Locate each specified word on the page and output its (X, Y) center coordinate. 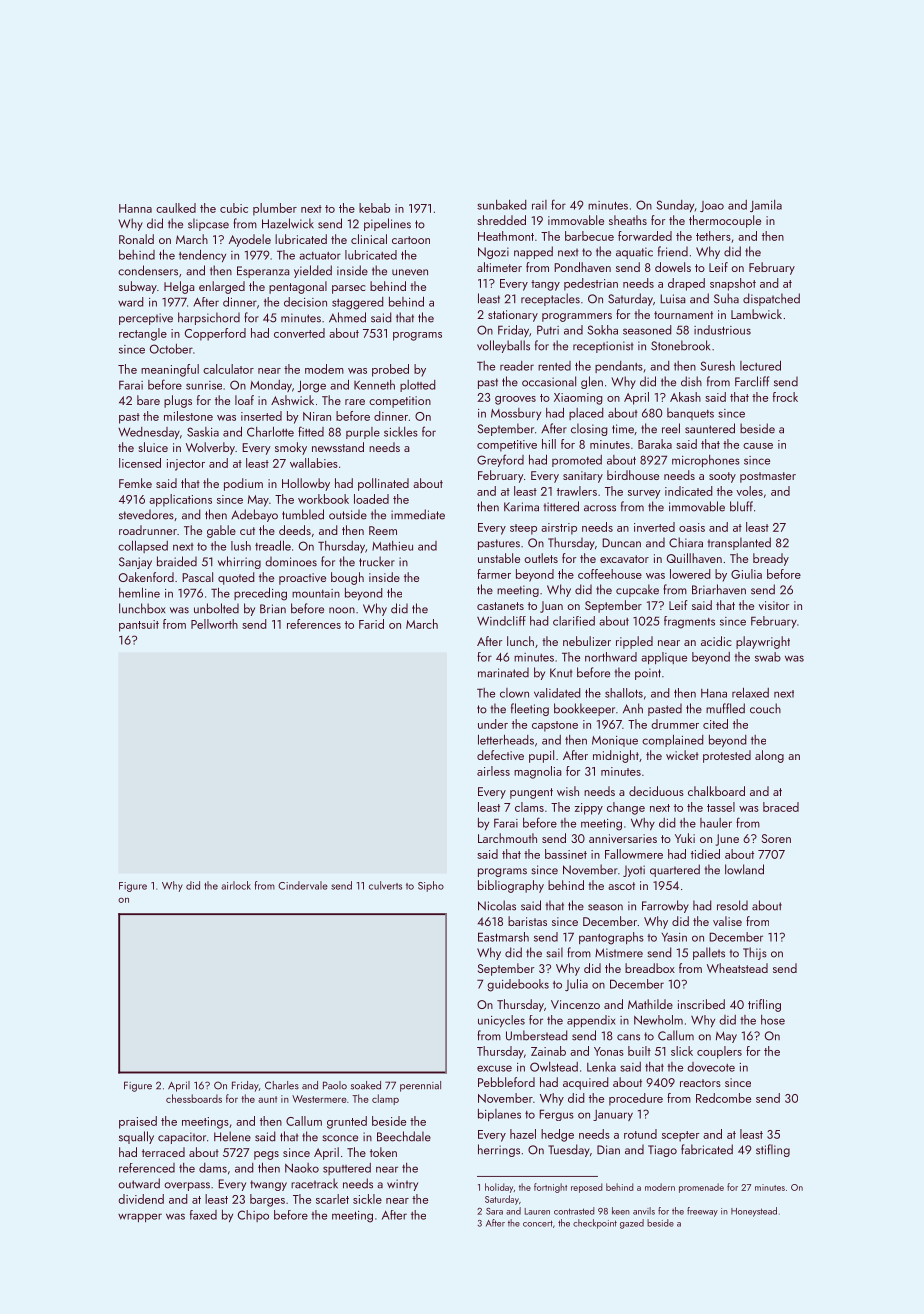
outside (348, 514)
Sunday (675, 206)
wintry (402, 1185)
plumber (275, 209)
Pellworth (214, 624)
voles (749, 491)
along (769, 756)
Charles (282, 1085)
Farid (371, 624)
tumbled (303, 514)
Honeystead (754, 1212)
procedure (636, 1099)
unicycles (501, 1021)
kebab (374, 208)
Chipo (253, 1216)
